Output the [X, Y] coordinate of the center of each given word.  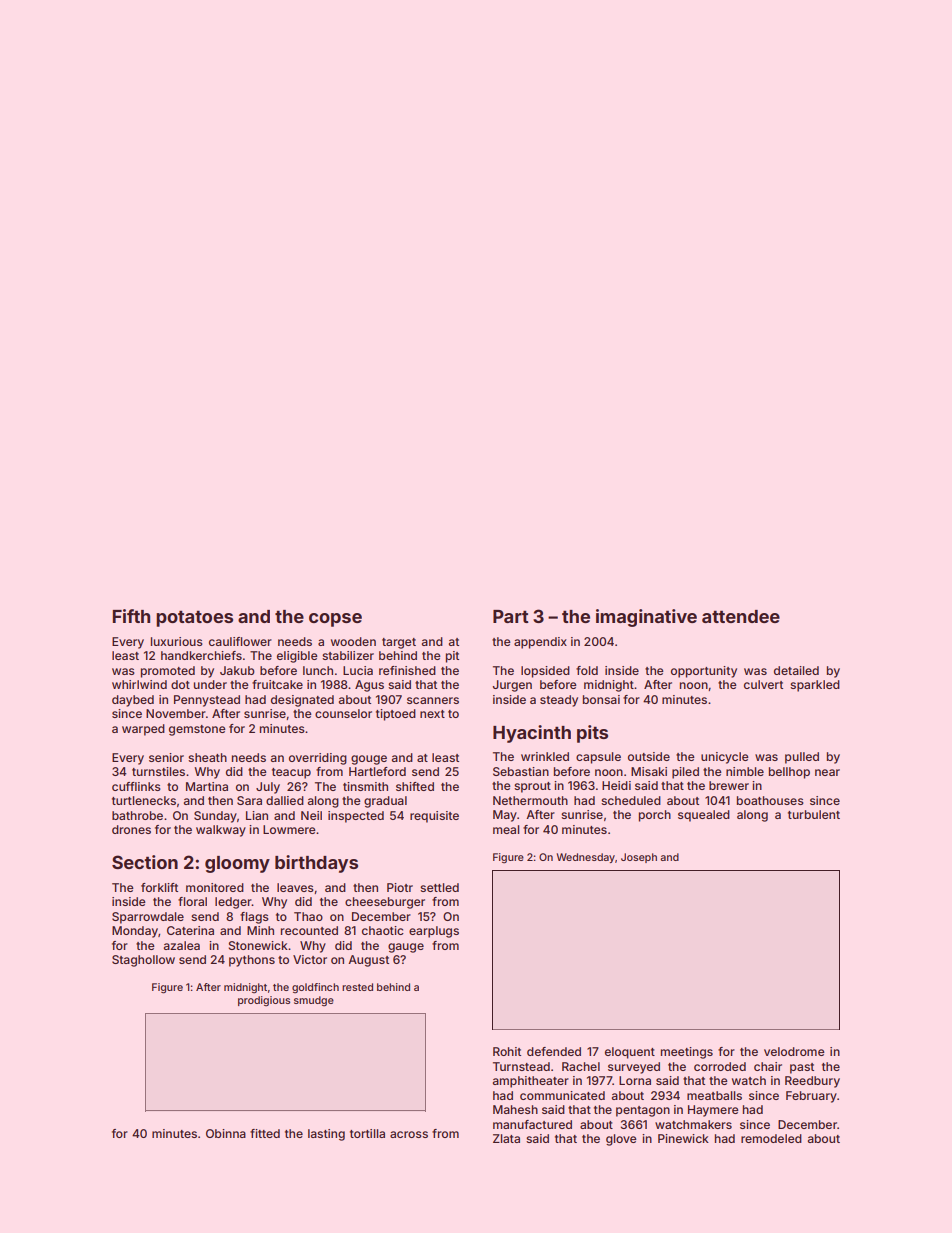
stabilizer [348, 655]
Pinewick [683, 1138]
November [176, 713]
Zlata [506, 1138]
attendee [741, 616]
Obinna [226, 1133]
